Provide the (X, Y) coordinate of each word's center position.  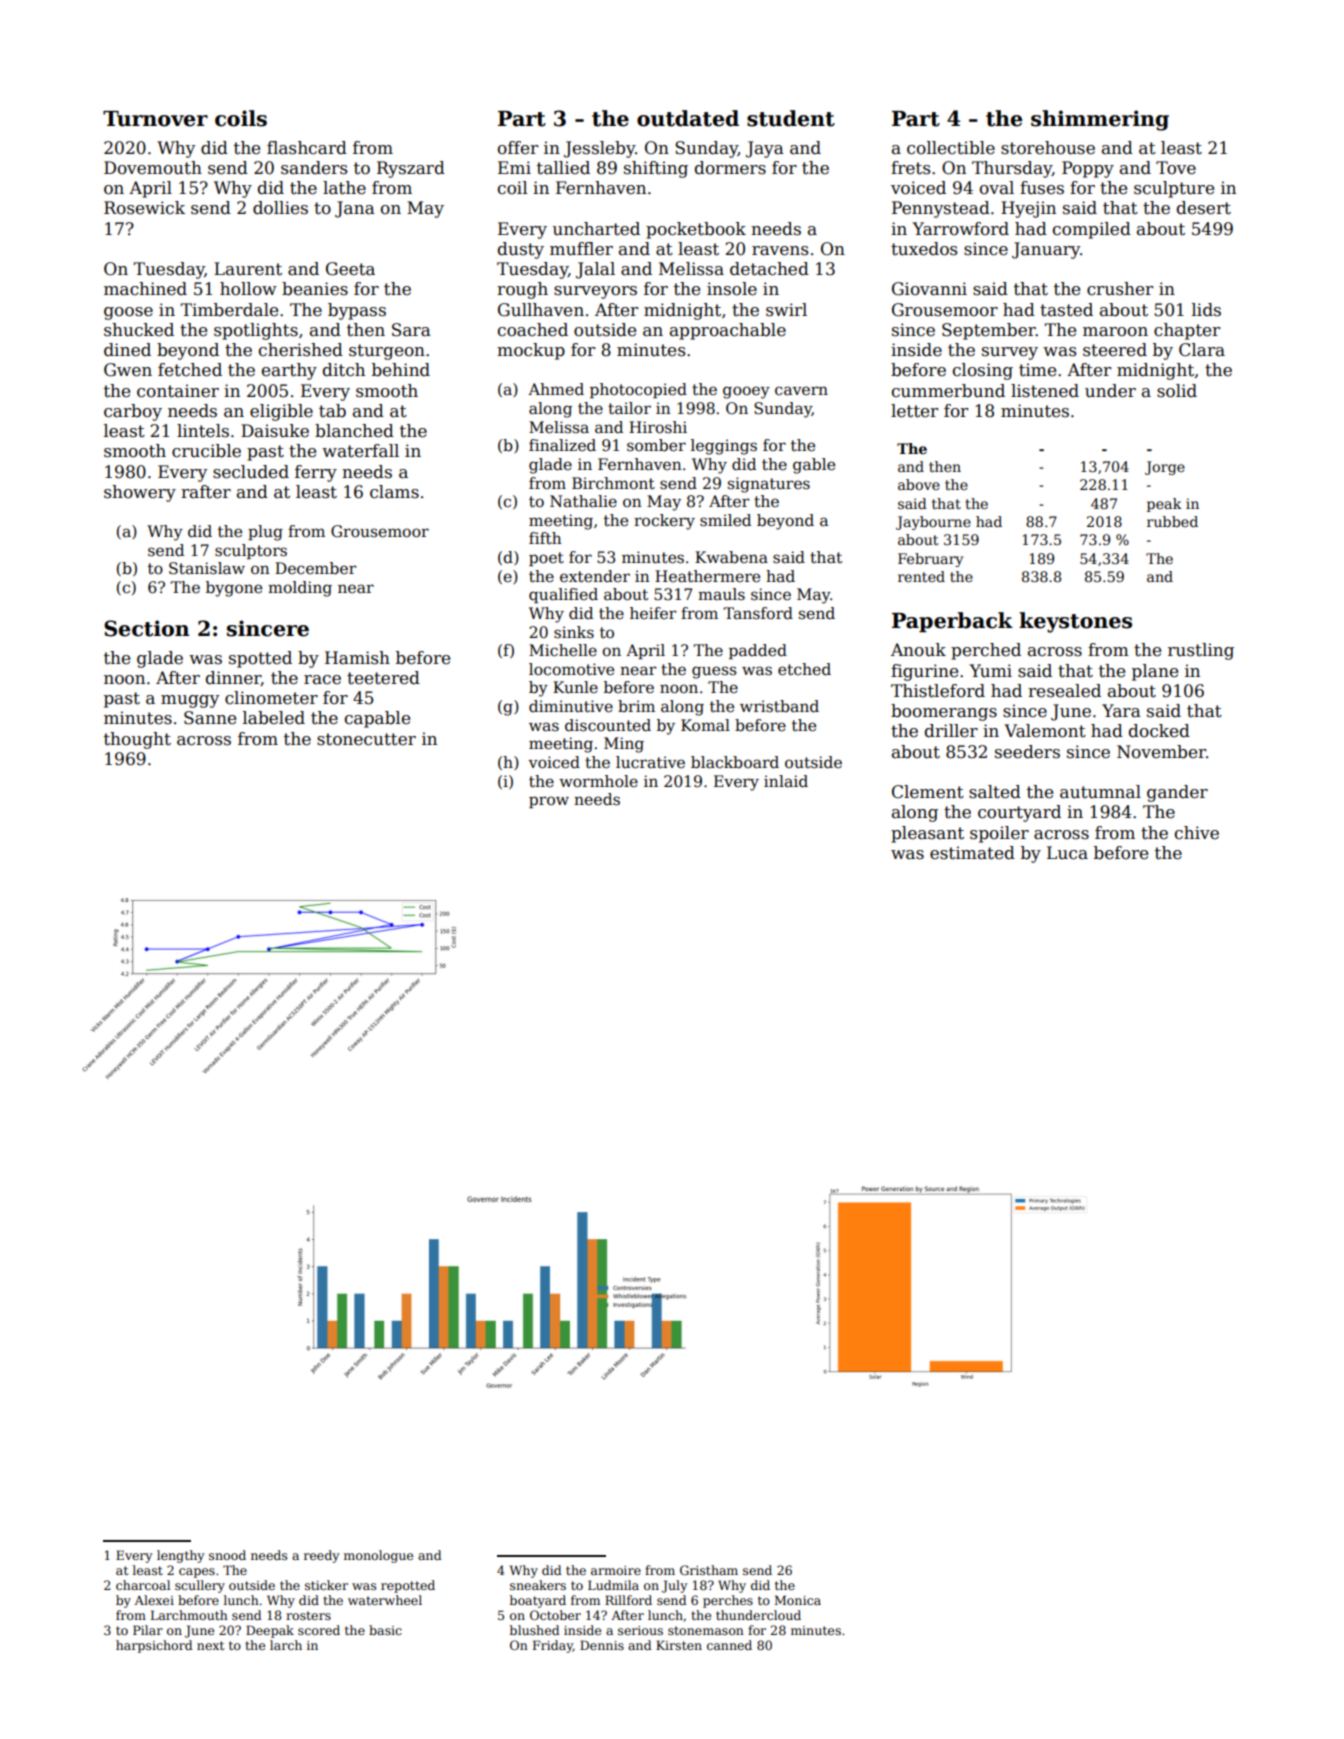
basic (385, 1630)
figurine (924, 672)
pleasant (927, 834)
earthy (289, 371)
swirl (786, 310)
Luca (1067, 853)
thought (137, 740)
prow (549, 802)
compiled (1092, 230)
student (791, 118)
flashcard (307, 148)
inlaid (786, 781)
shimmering (1100, 120)
